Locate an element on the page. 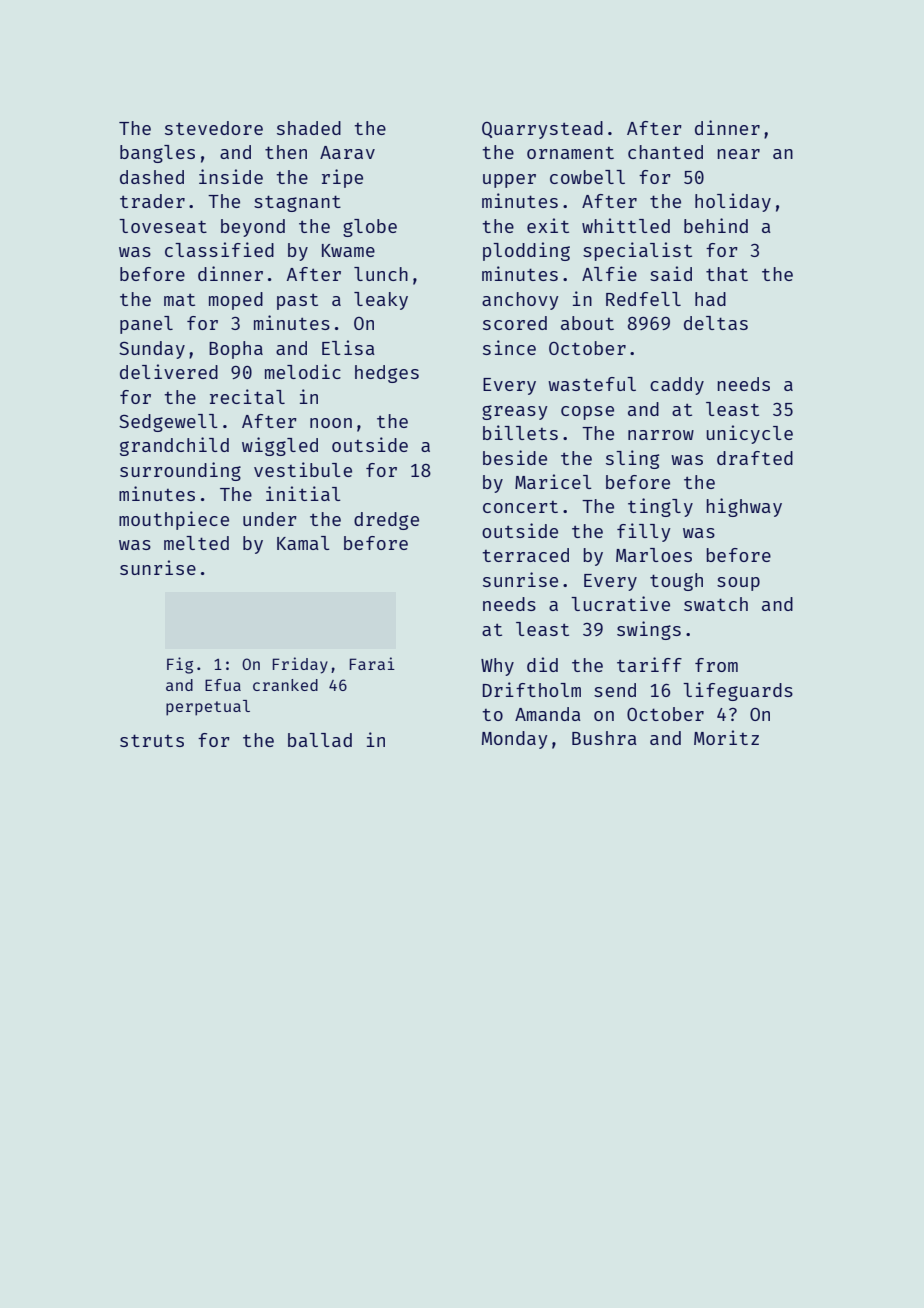  Aarav is located at coordinates (347, 152).
